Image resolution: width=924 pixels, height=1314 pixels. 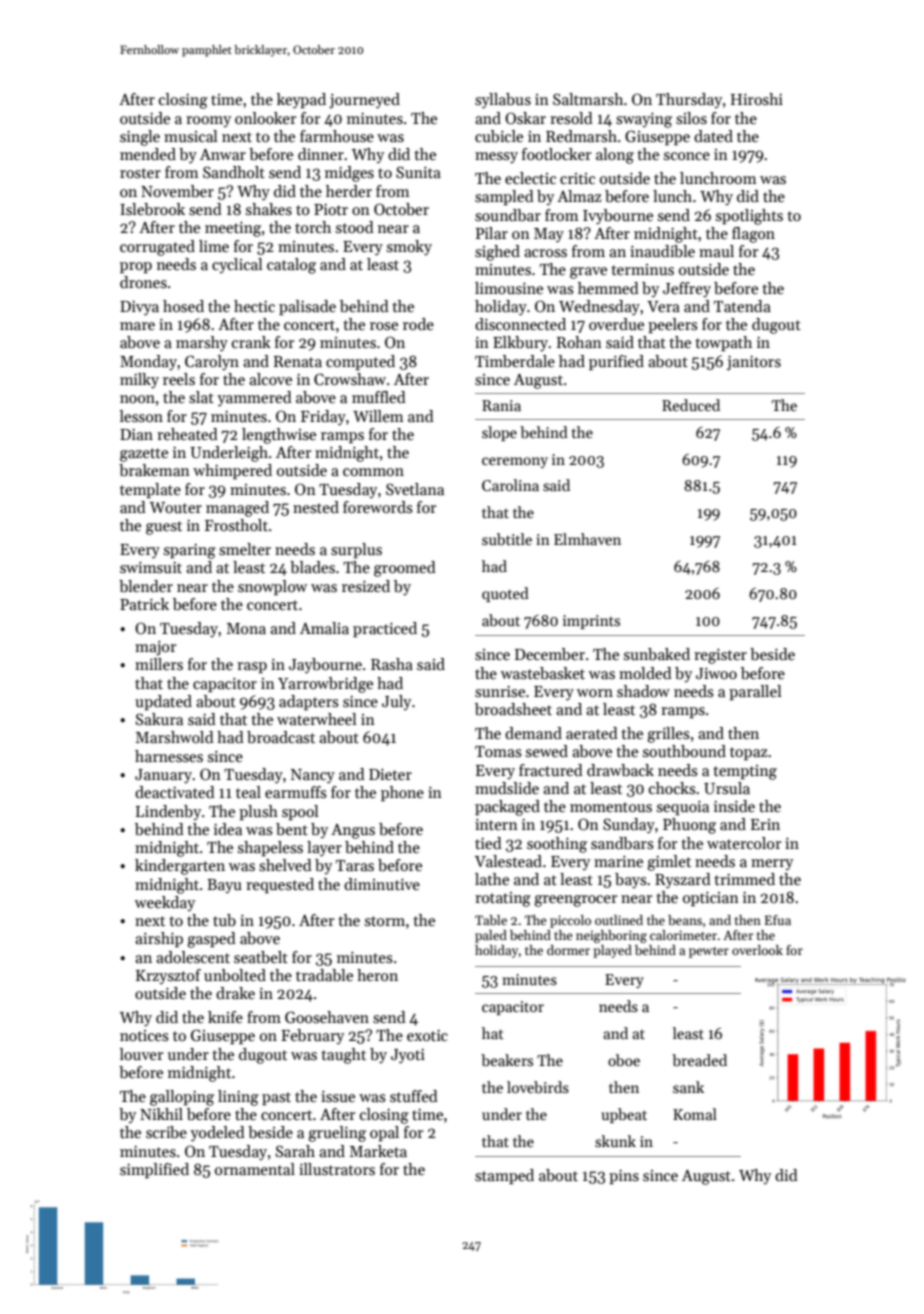 What do you see at coordinates (337, 1134) in the document?
I see `grueling` at bounding box center [337, 1134].
